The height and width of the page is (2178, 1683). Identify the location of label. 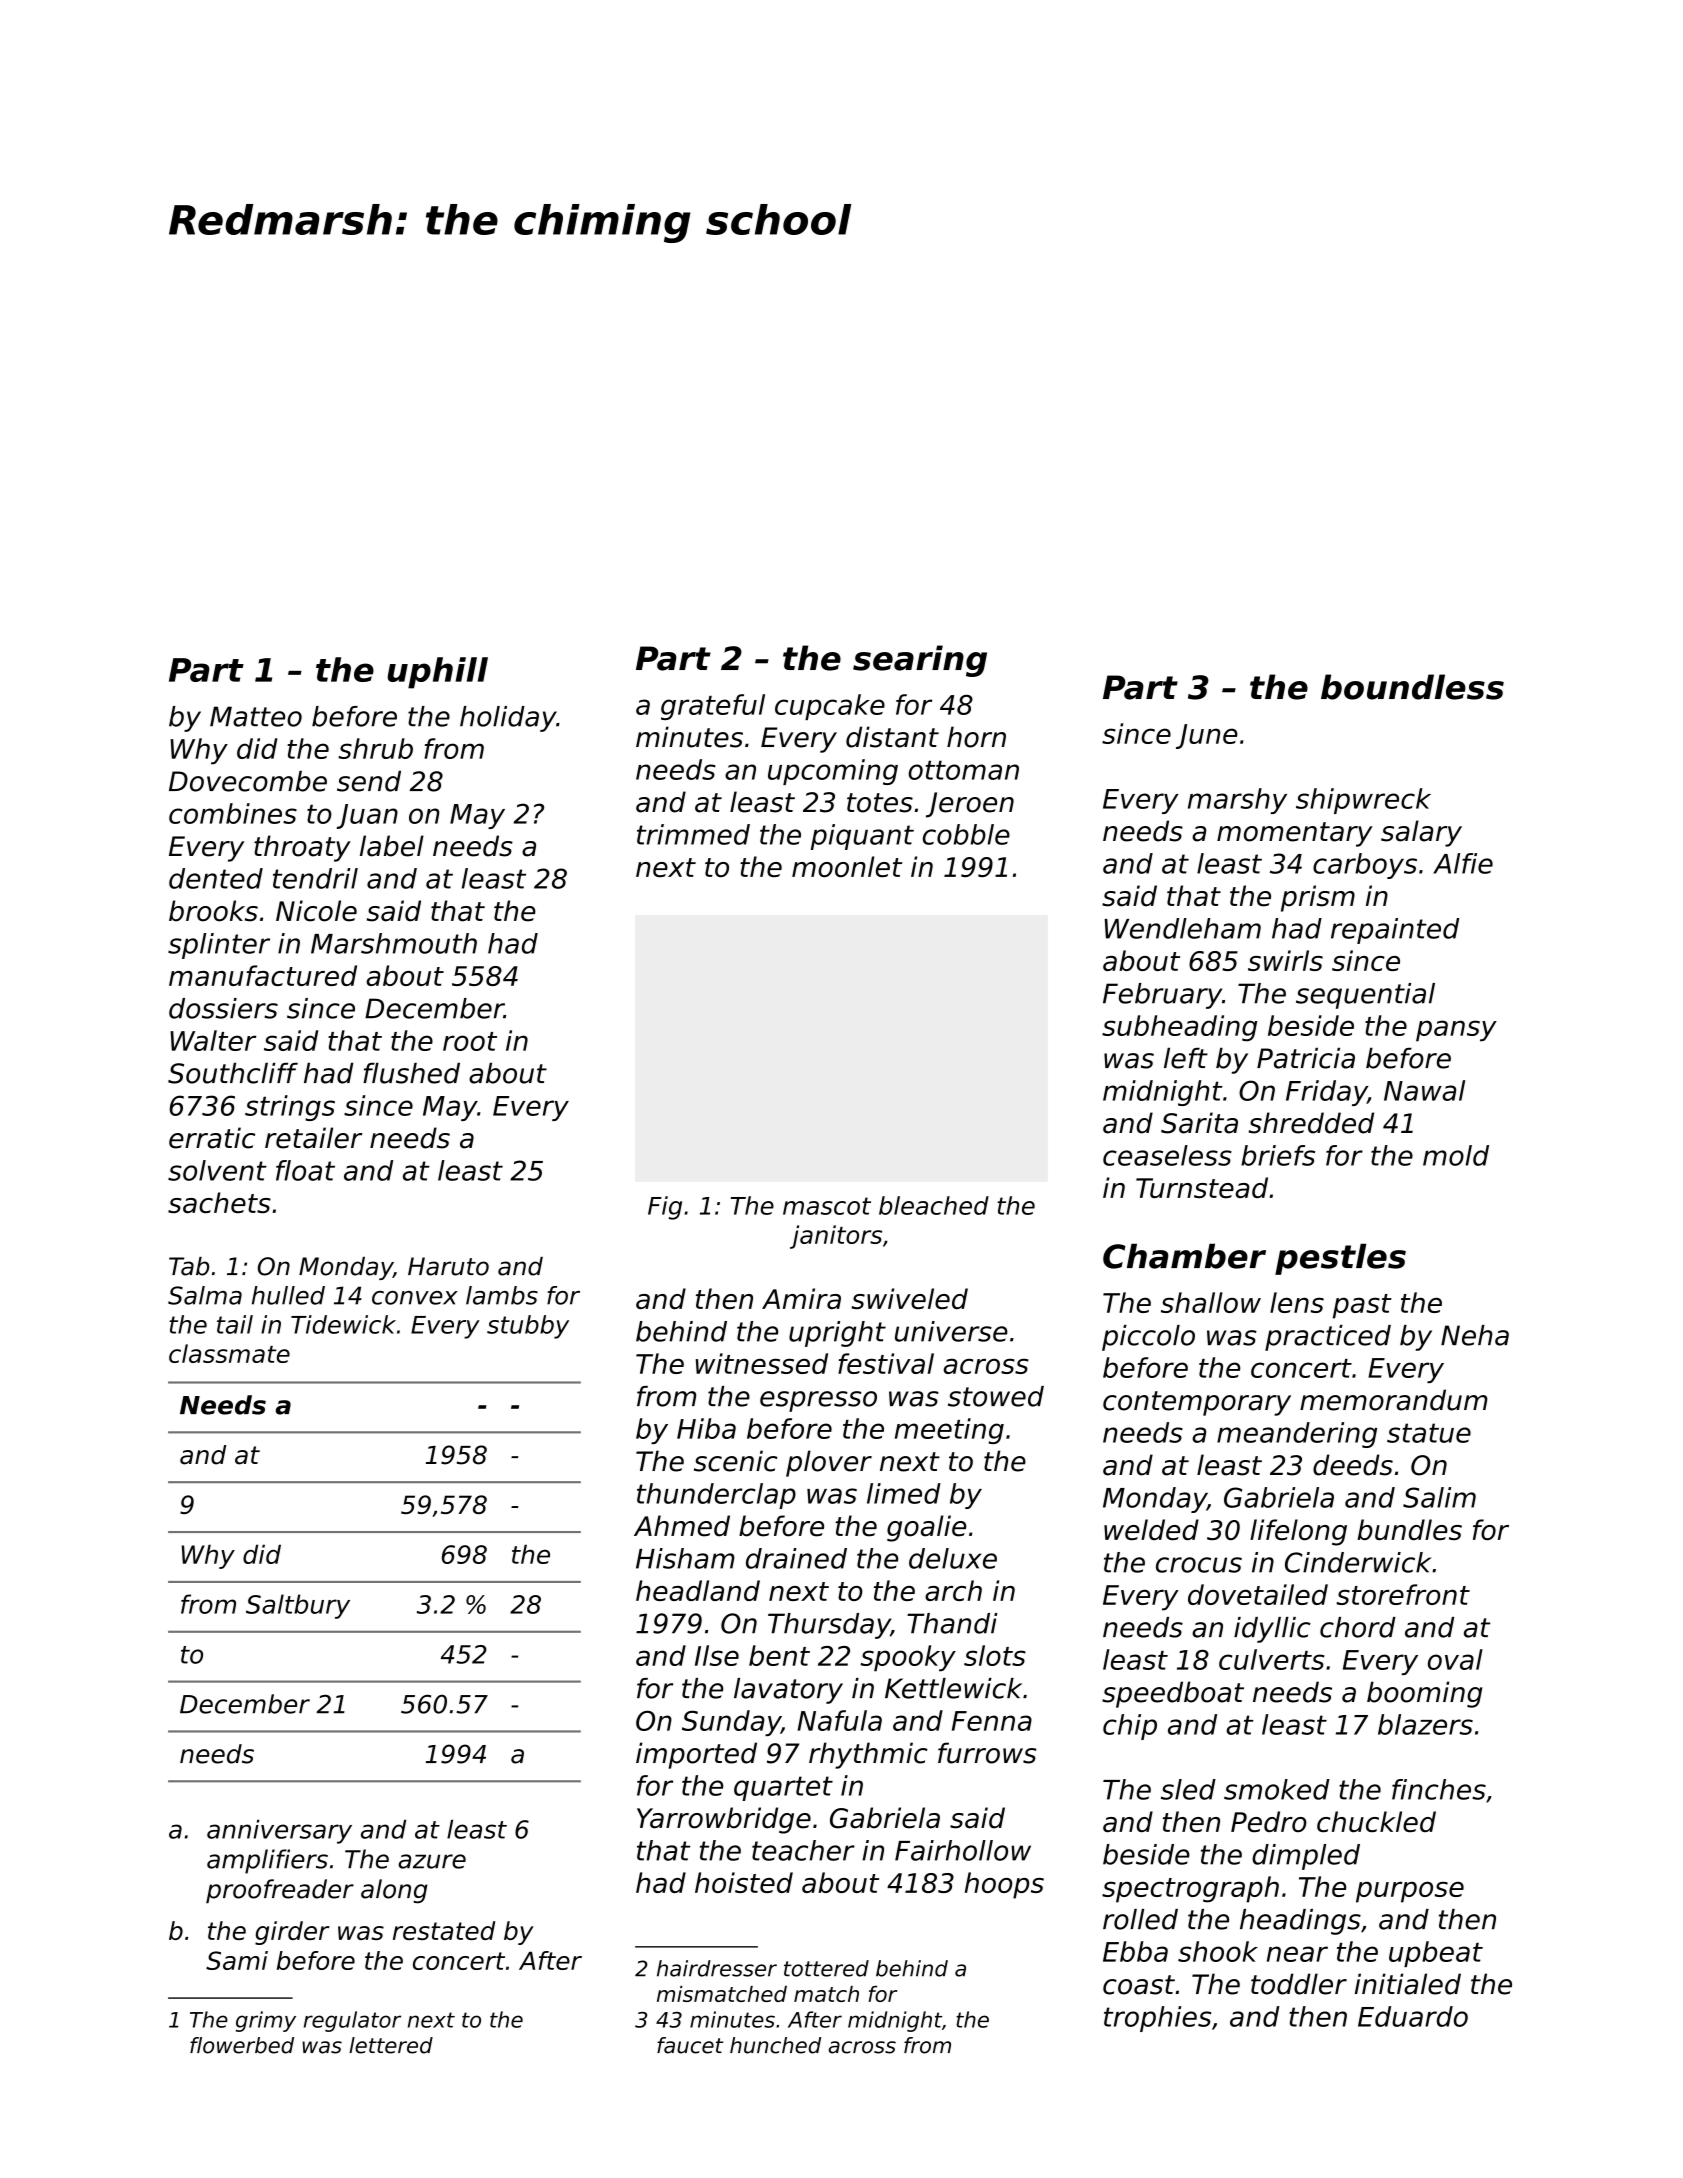
(392, 846).
